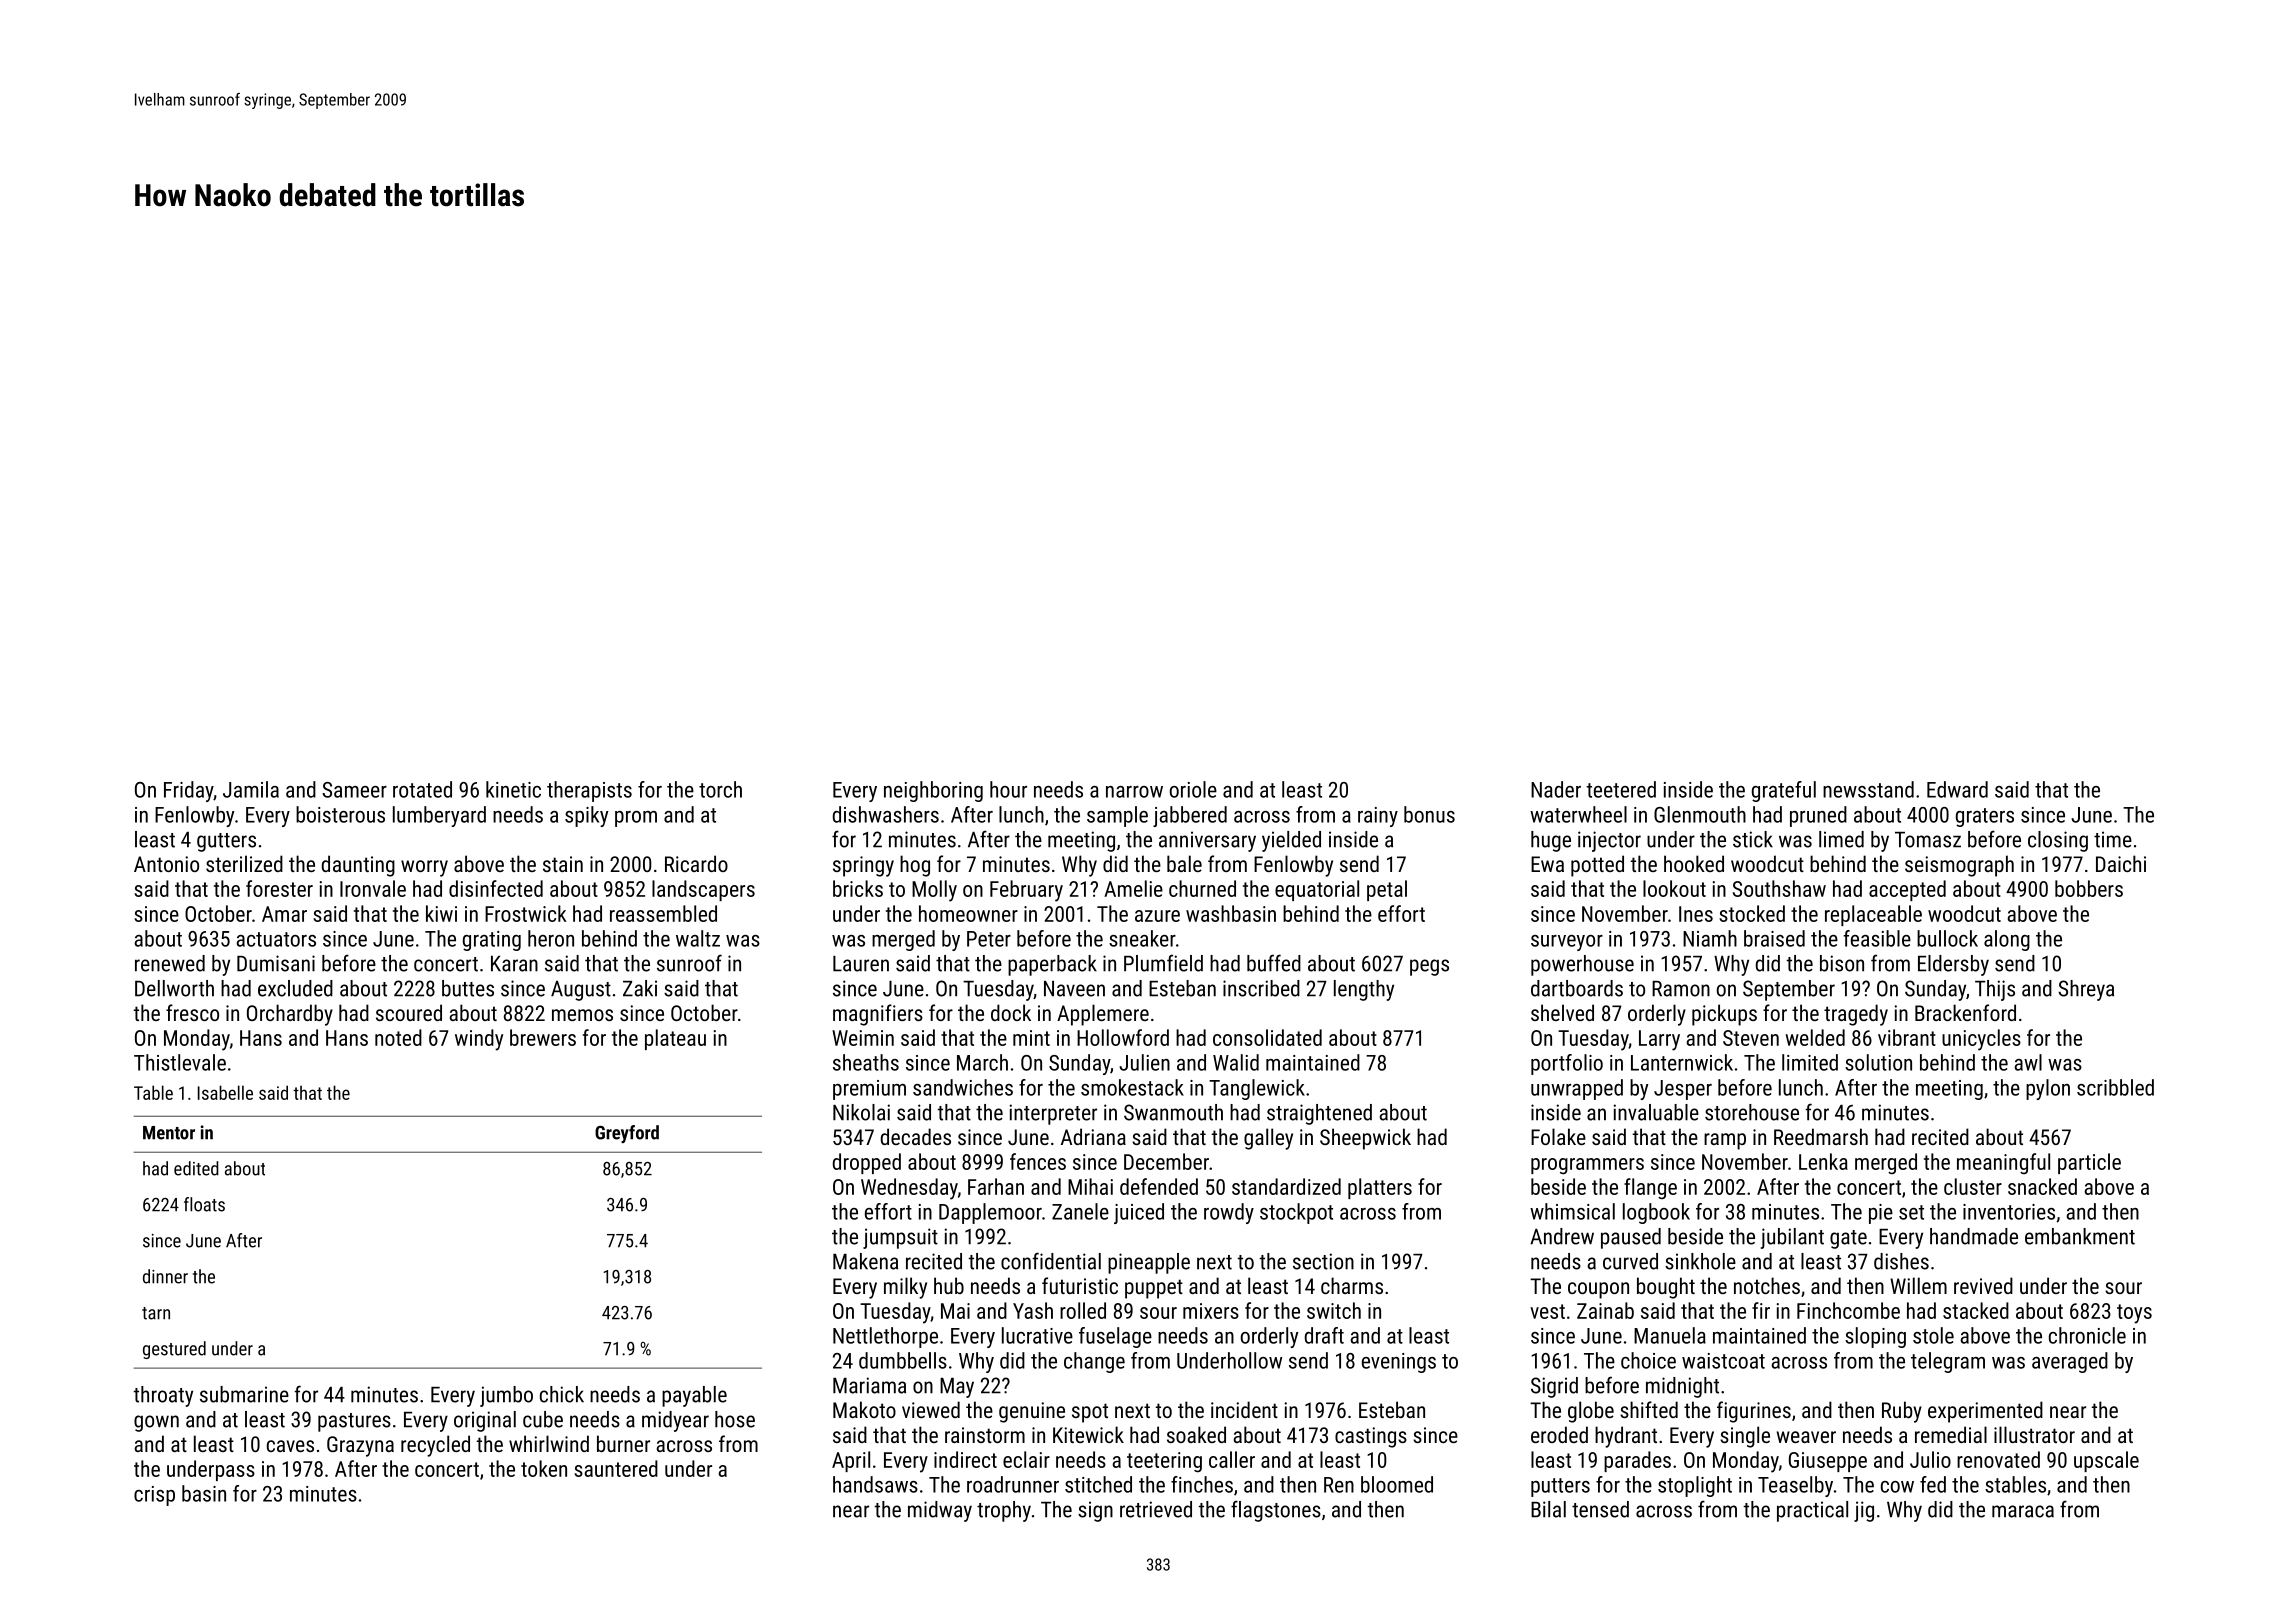 The width and height of the page is (2292, 1620). I want to click on eclair, so click(1026, 1459).
